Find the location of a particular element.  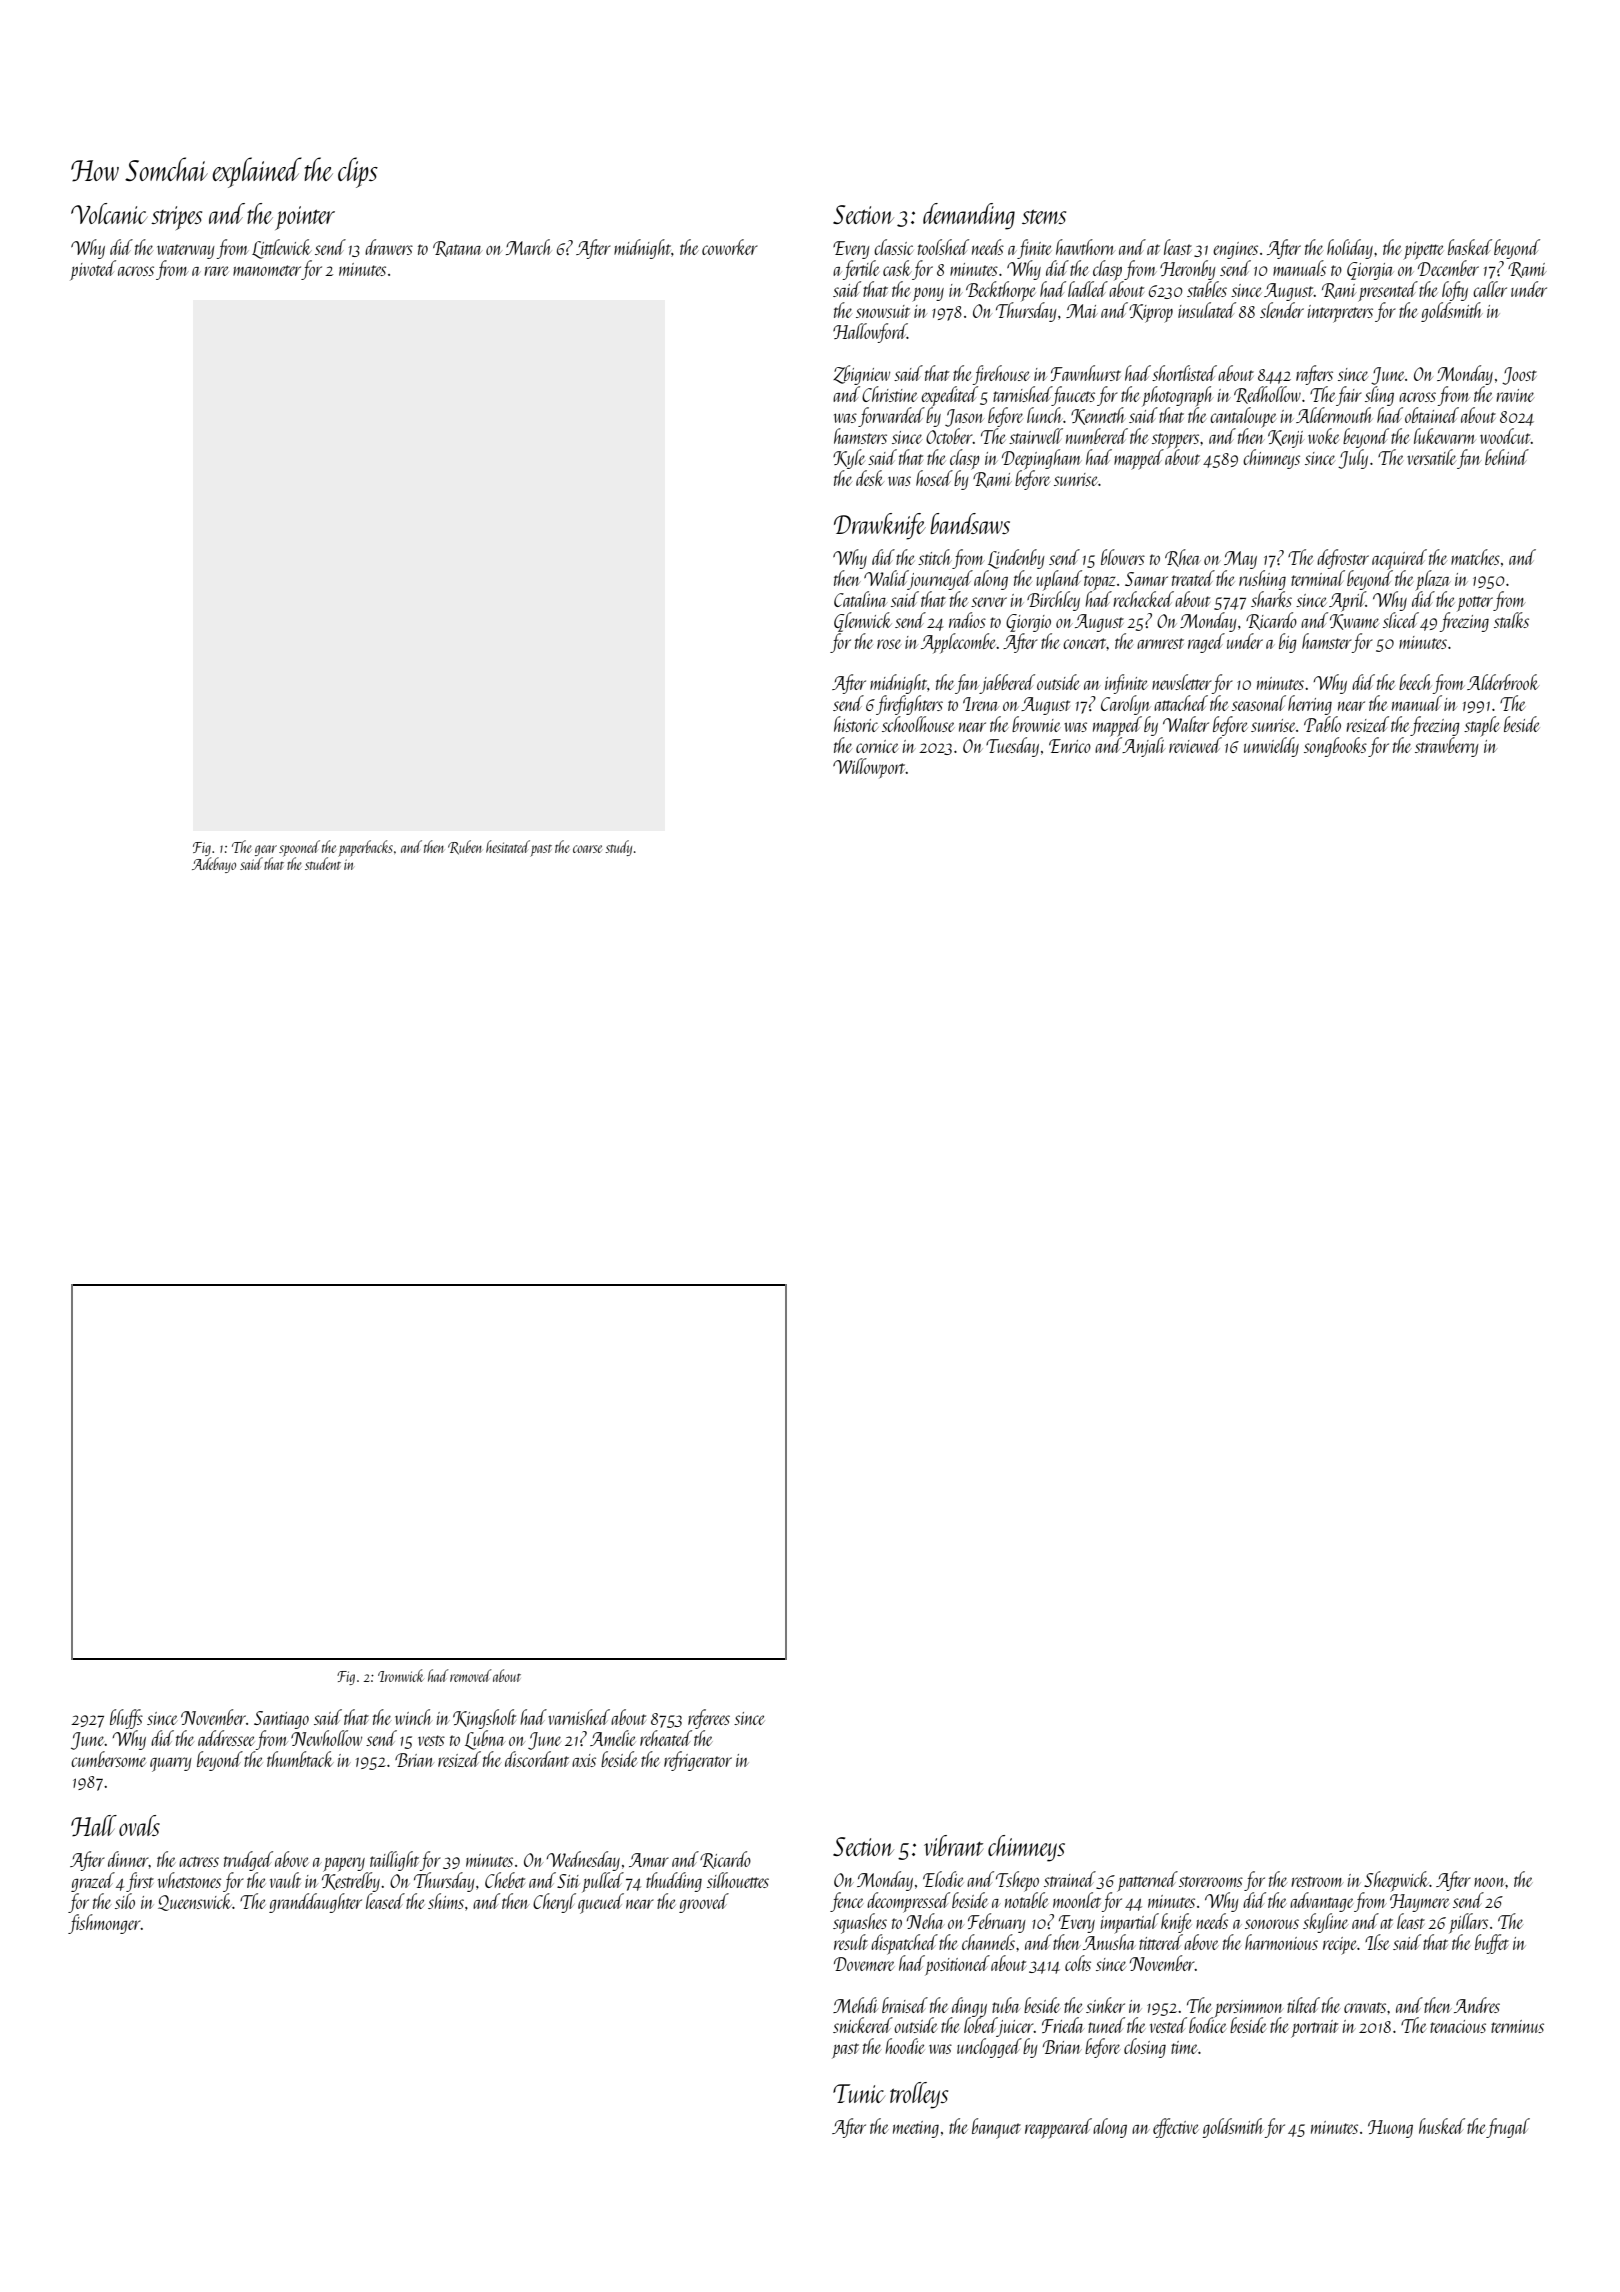

study is located at coordinates (618, 848).
